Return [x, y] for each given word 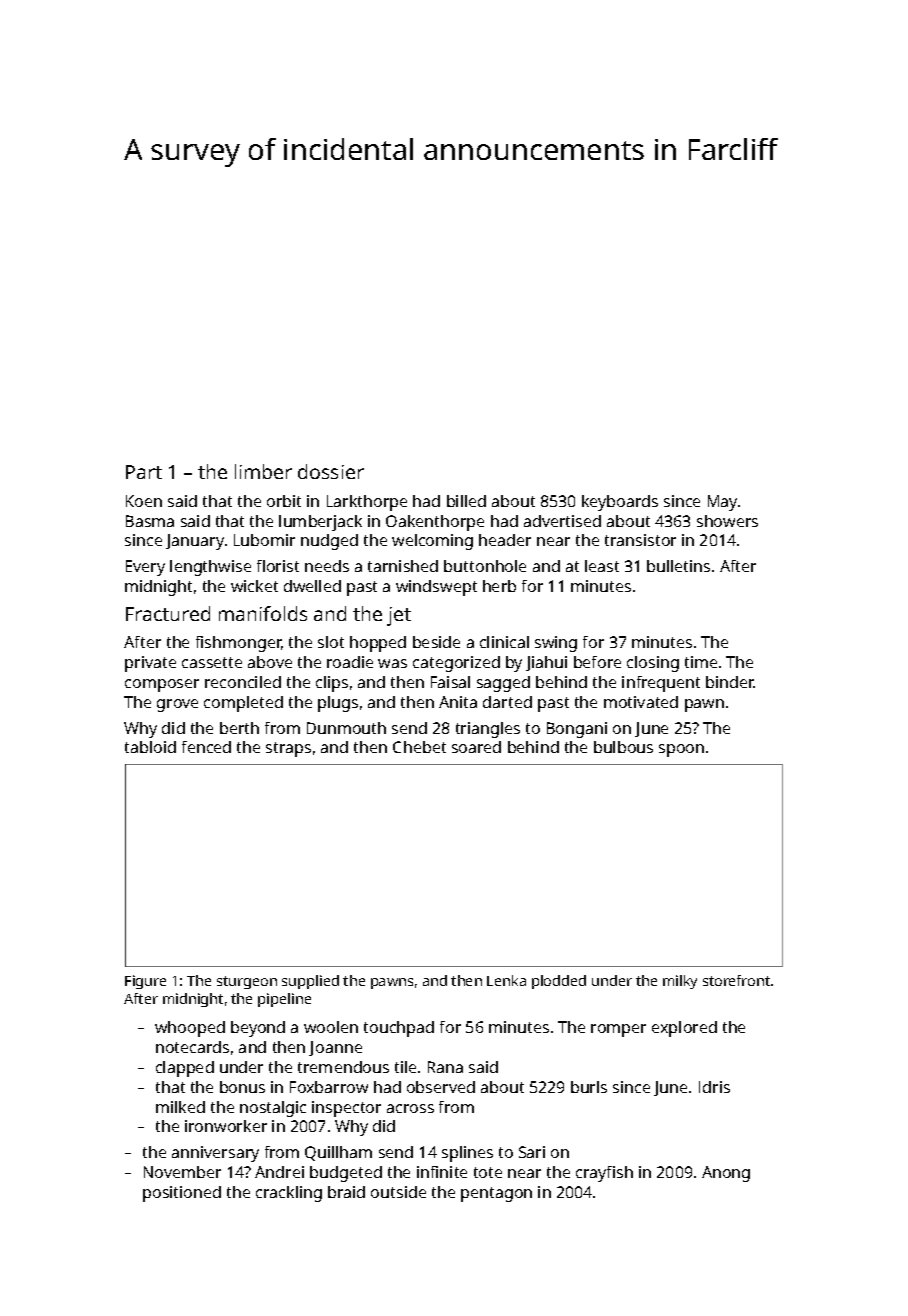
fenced [206, 747]
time [701, 662]
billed [466, 501]
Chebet [419, 747]
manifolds [263, 613]
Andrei [279, 1172]
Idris [714, 1087]
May [722, 503]
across [410, 1108]
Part [144, 472]
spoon [681, 750]
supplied [310, 982]
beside [436, 642]
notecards [192, 1047]
